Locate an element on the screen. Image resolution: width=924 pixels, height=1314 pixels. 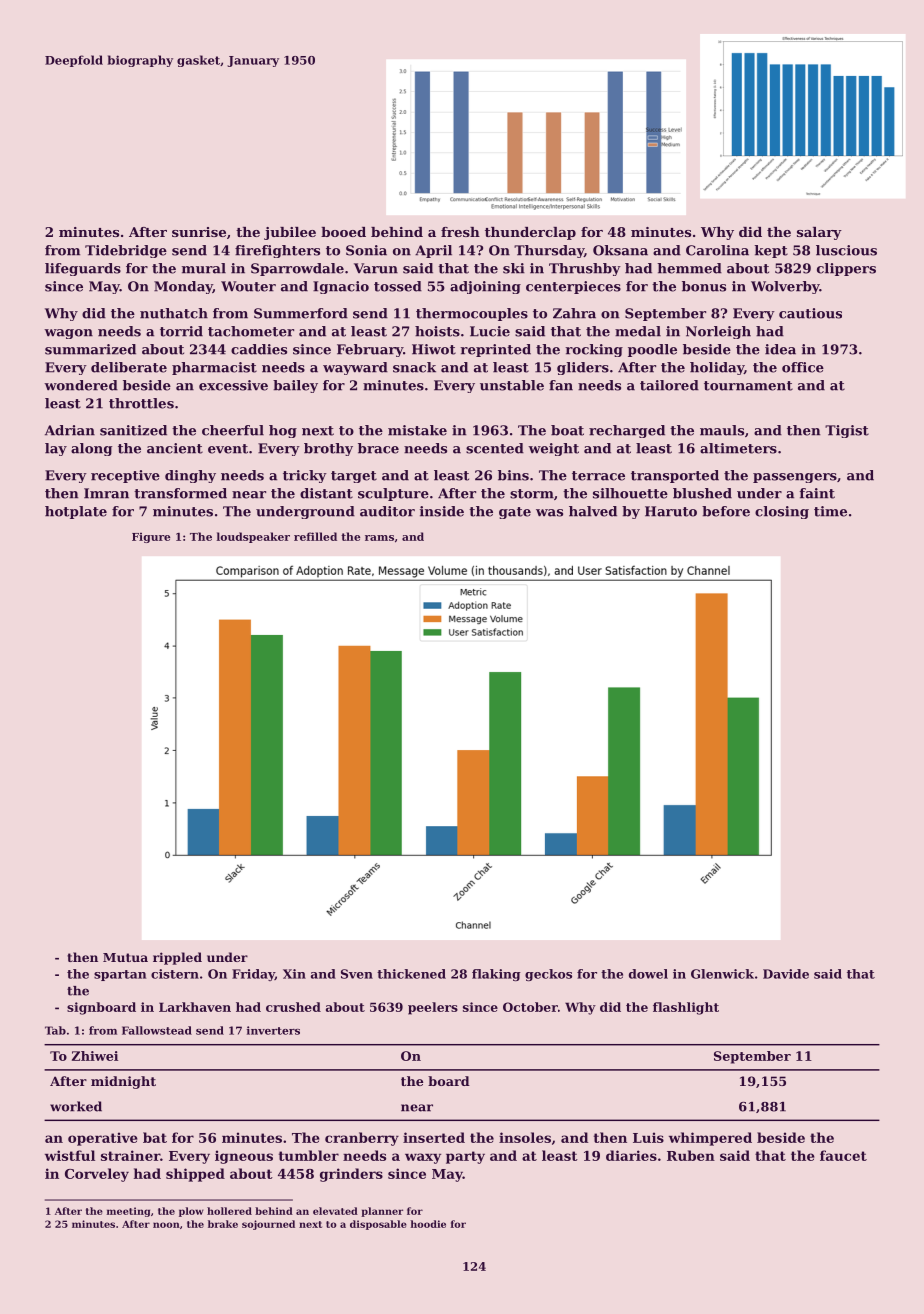
sojourned is located at coordinates (268, 1225).
